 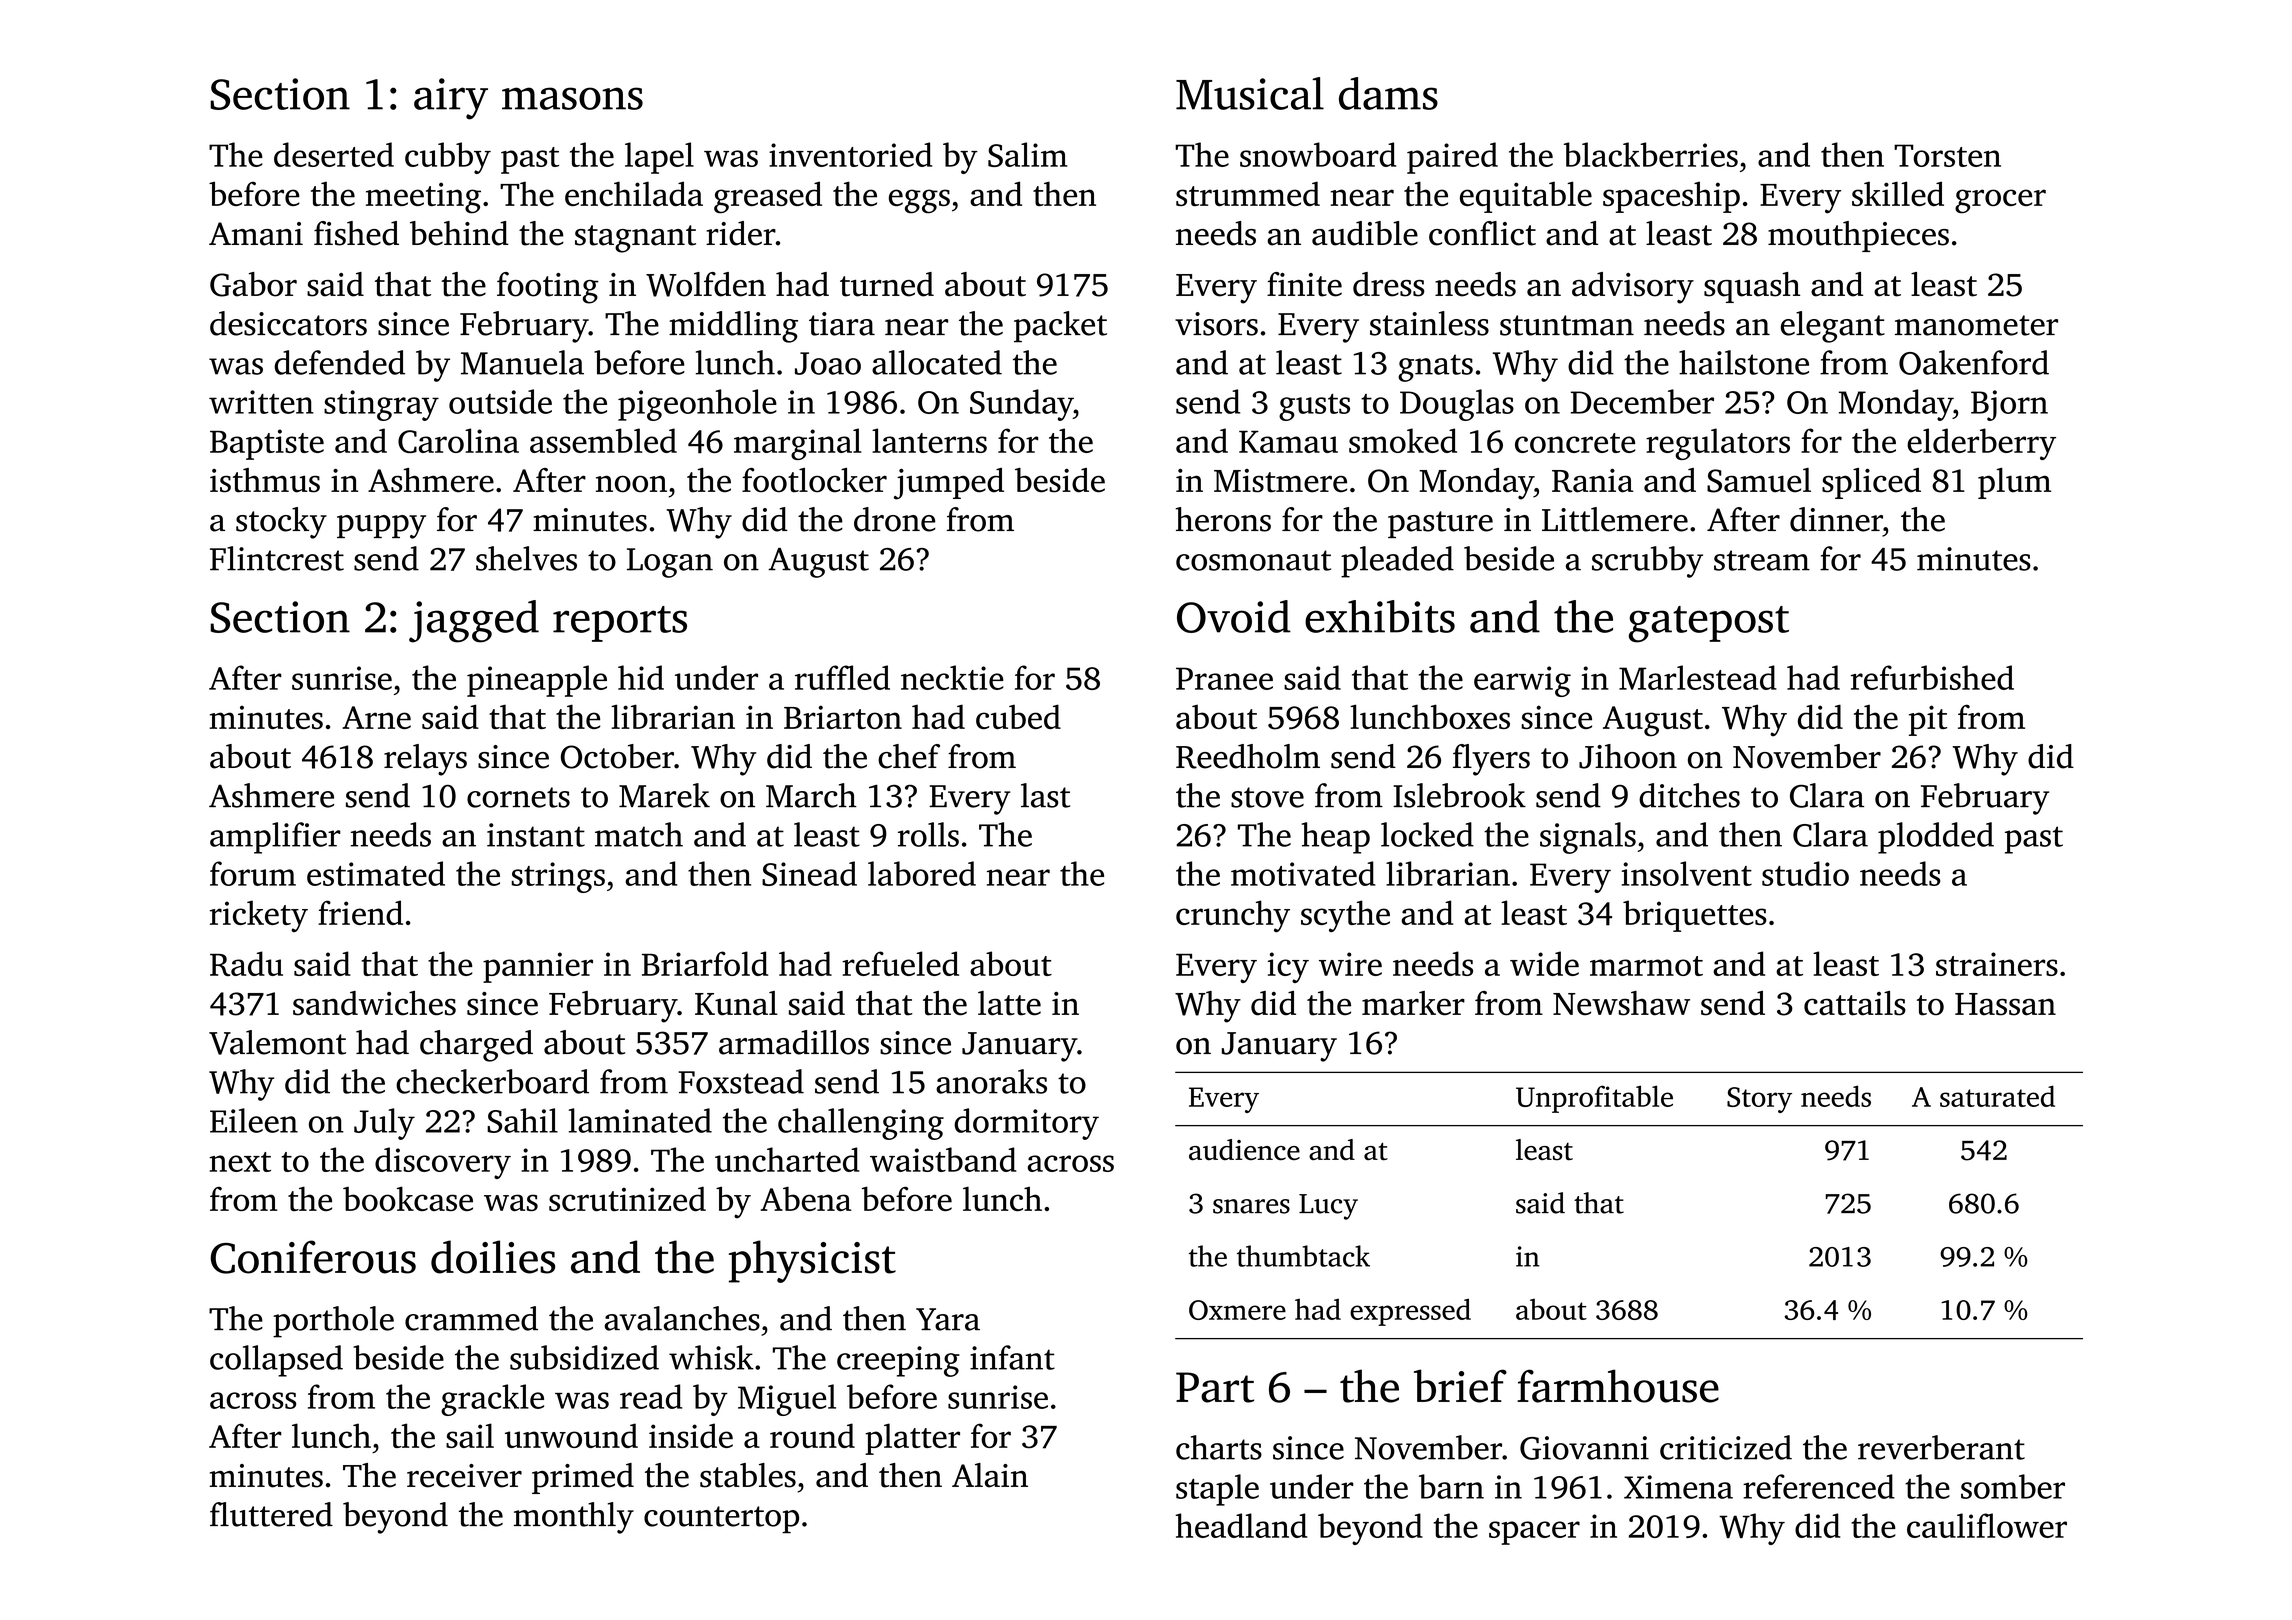 What do you see at coordinates (261, 402) in the page?
I see `written` at bounding box center [261, 402].
